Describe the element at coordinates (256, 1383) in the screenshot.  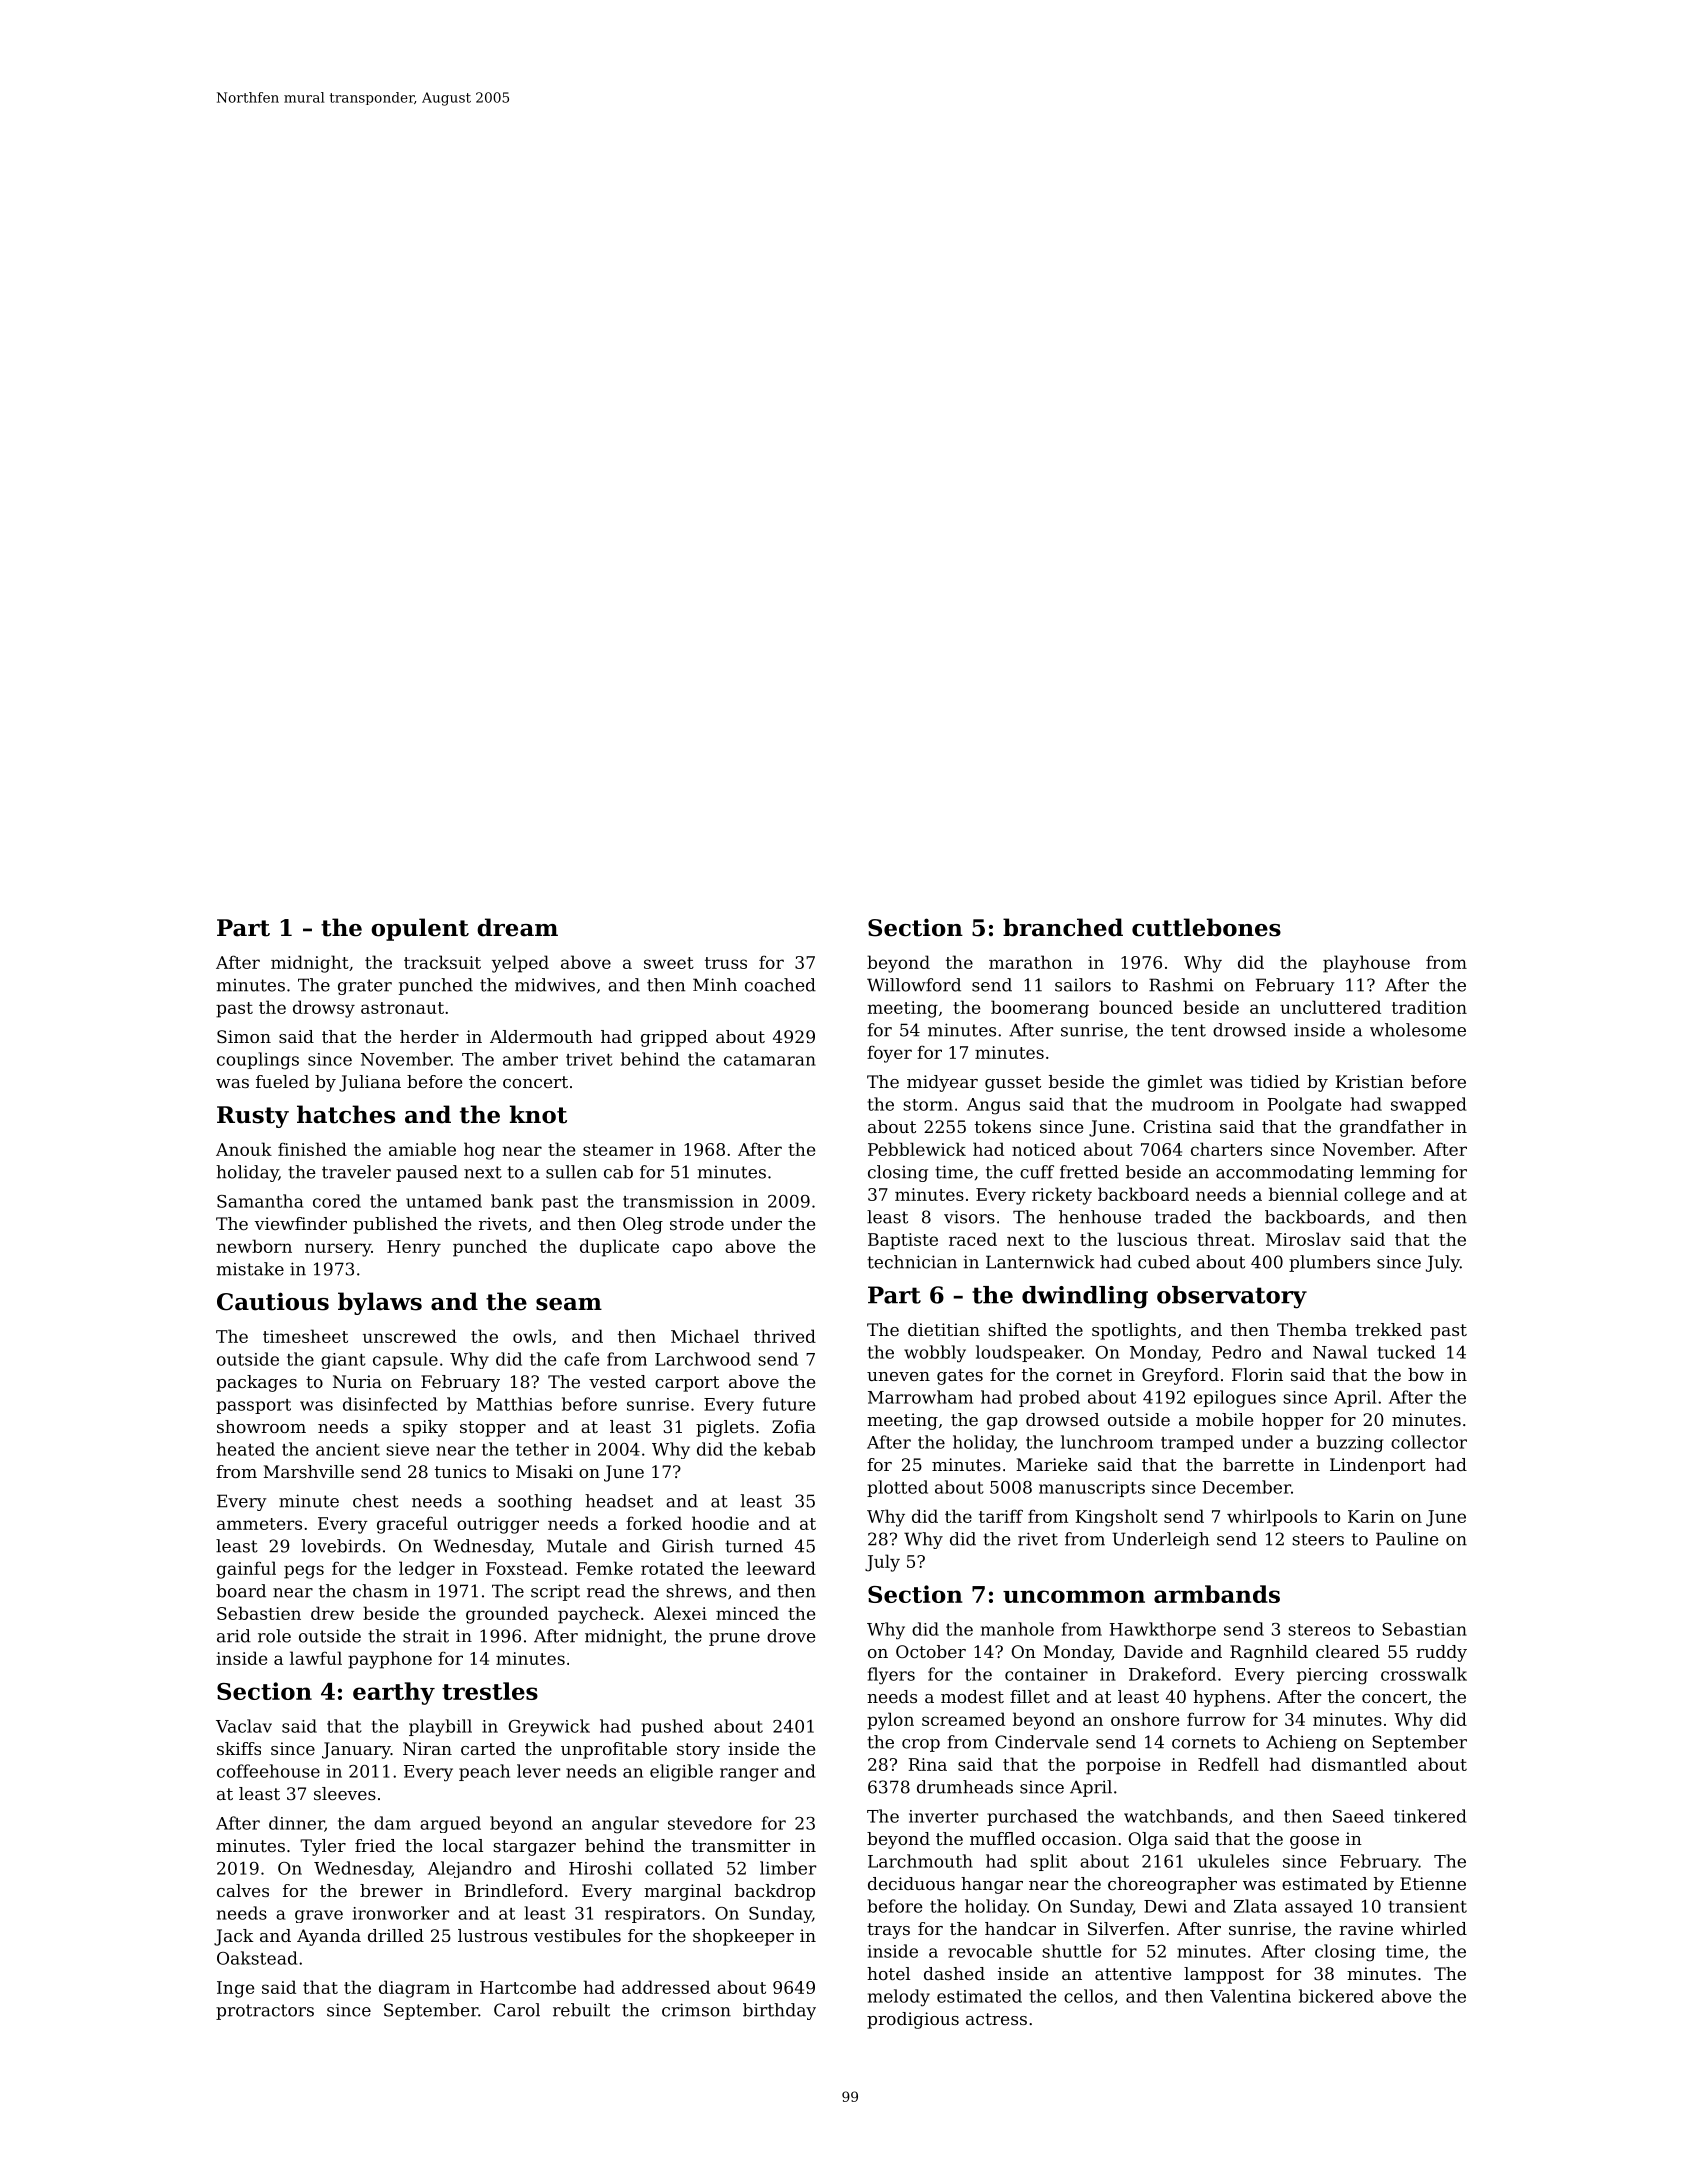
I see `packages` at that location.
